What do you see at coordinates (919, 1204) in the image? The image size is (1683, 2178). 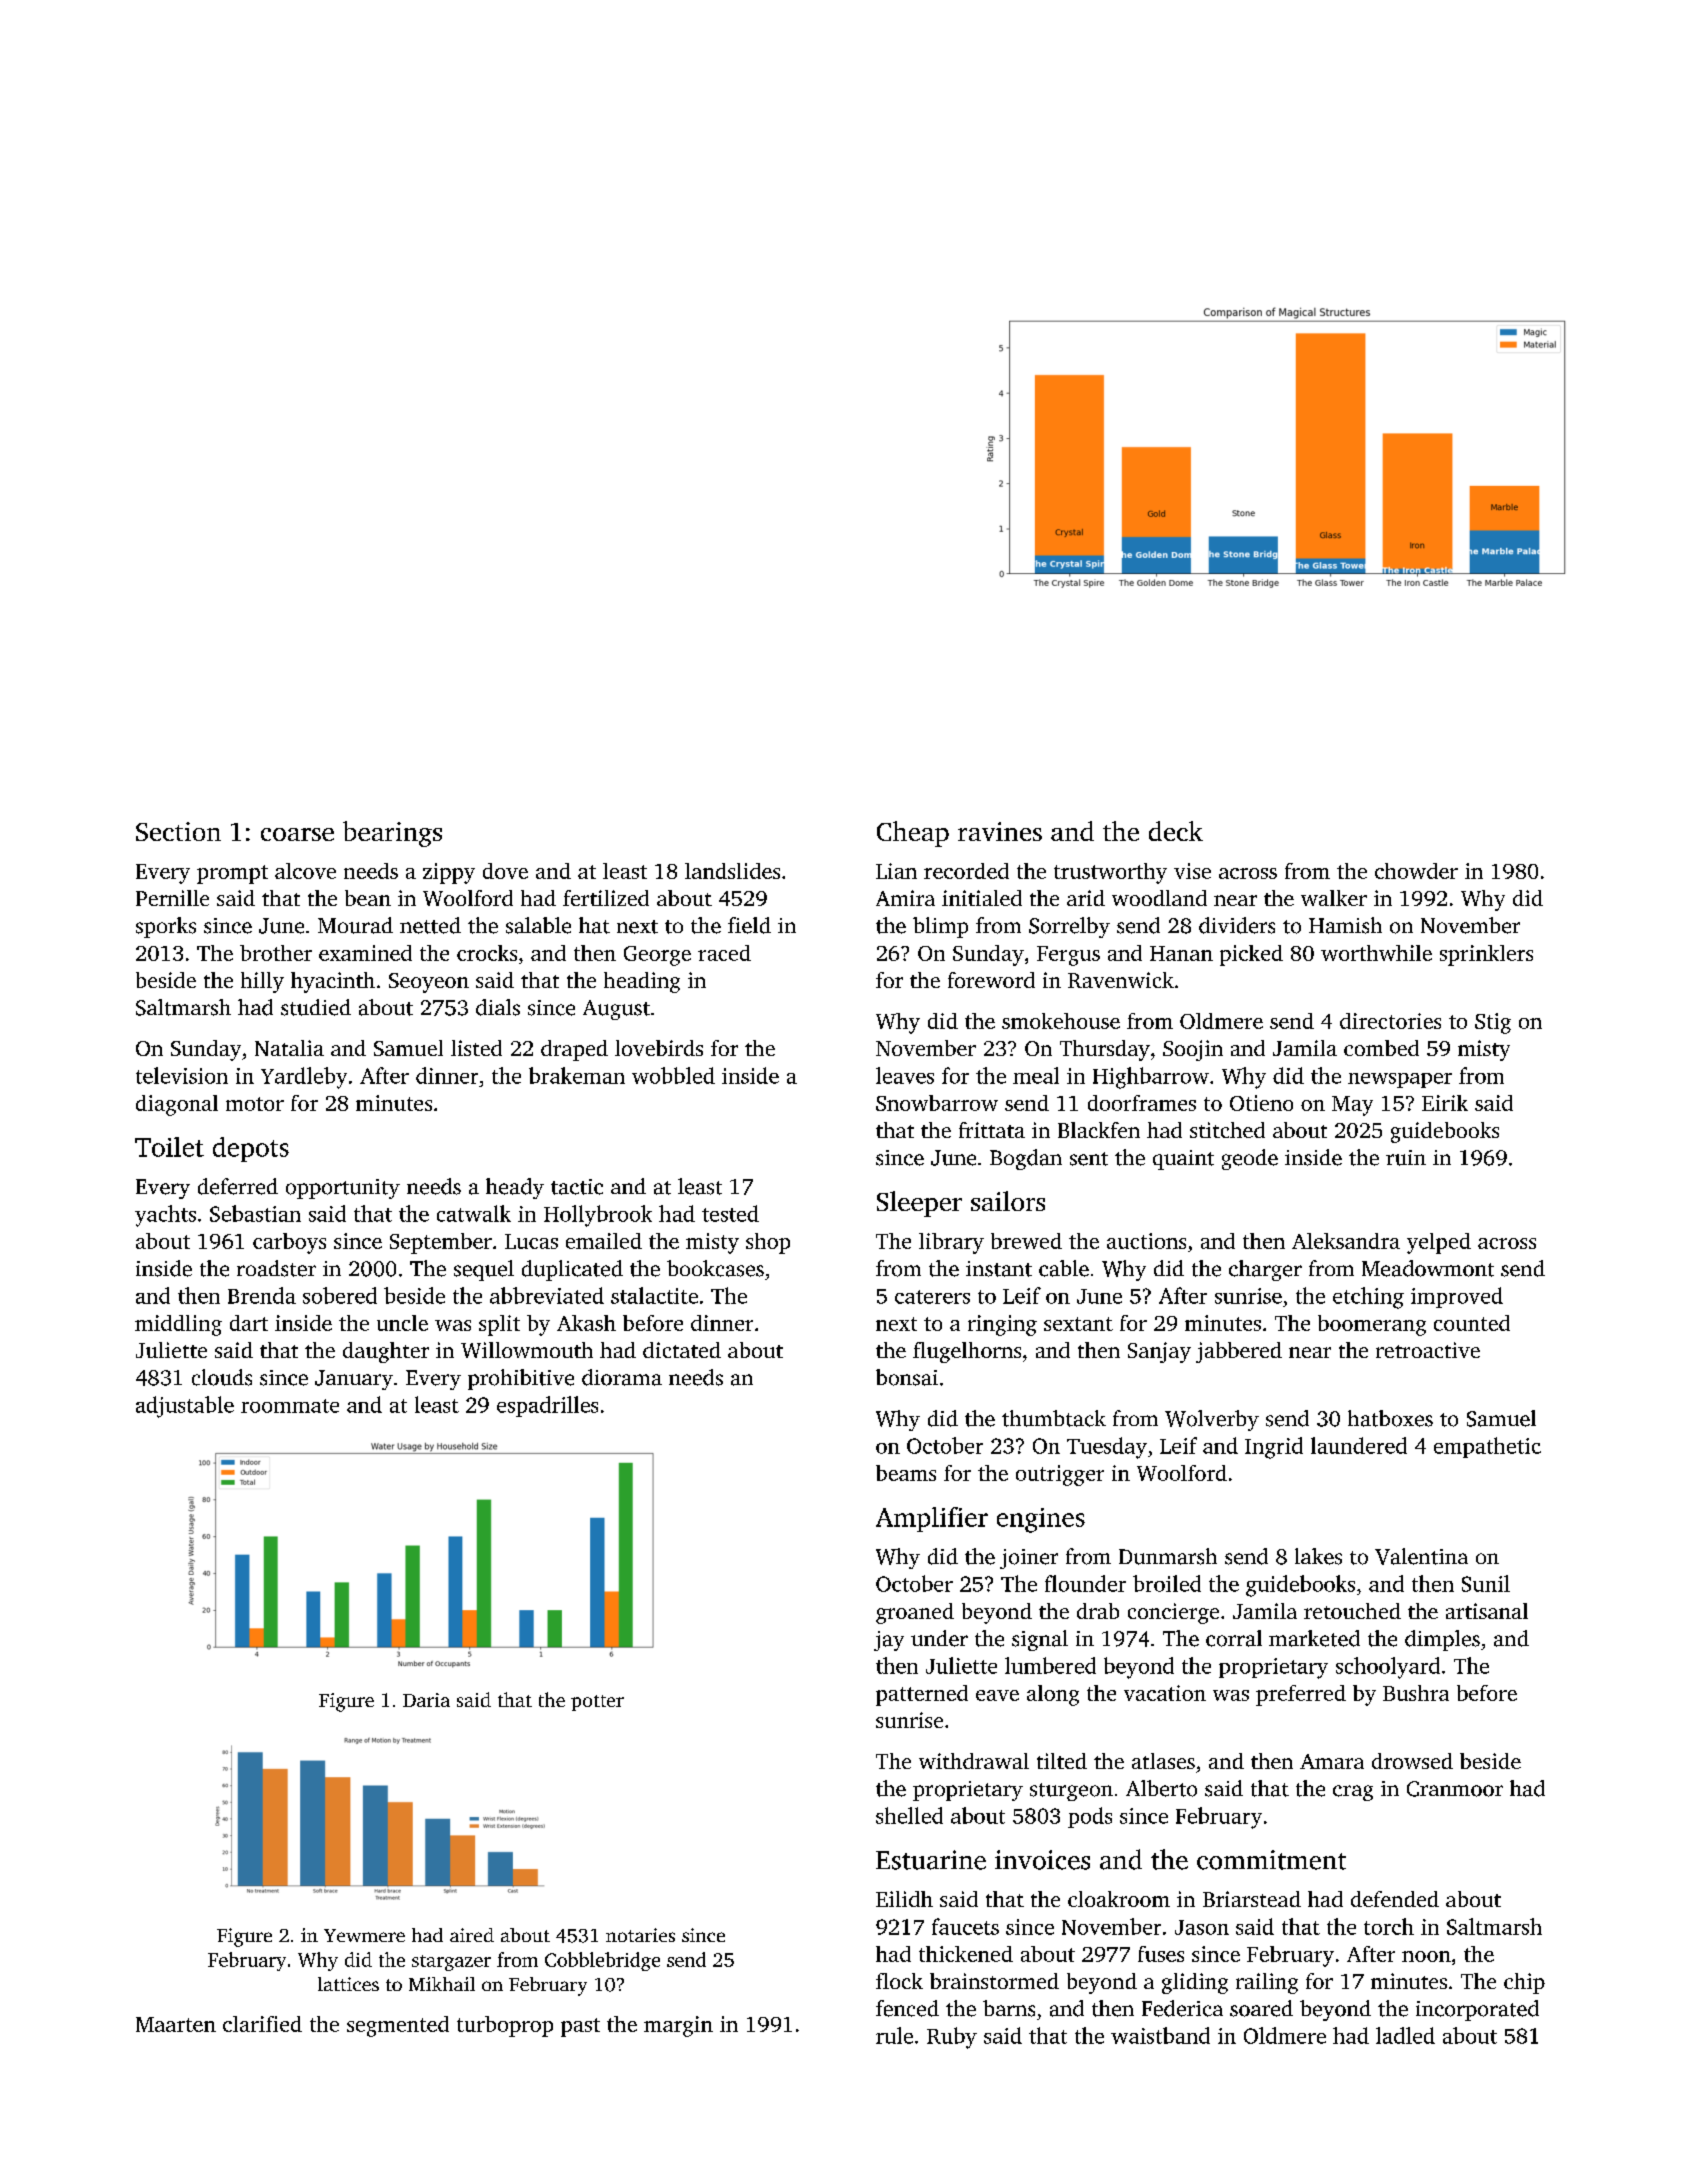 I see `Sleeper` at bounding box center [919, 1204].
